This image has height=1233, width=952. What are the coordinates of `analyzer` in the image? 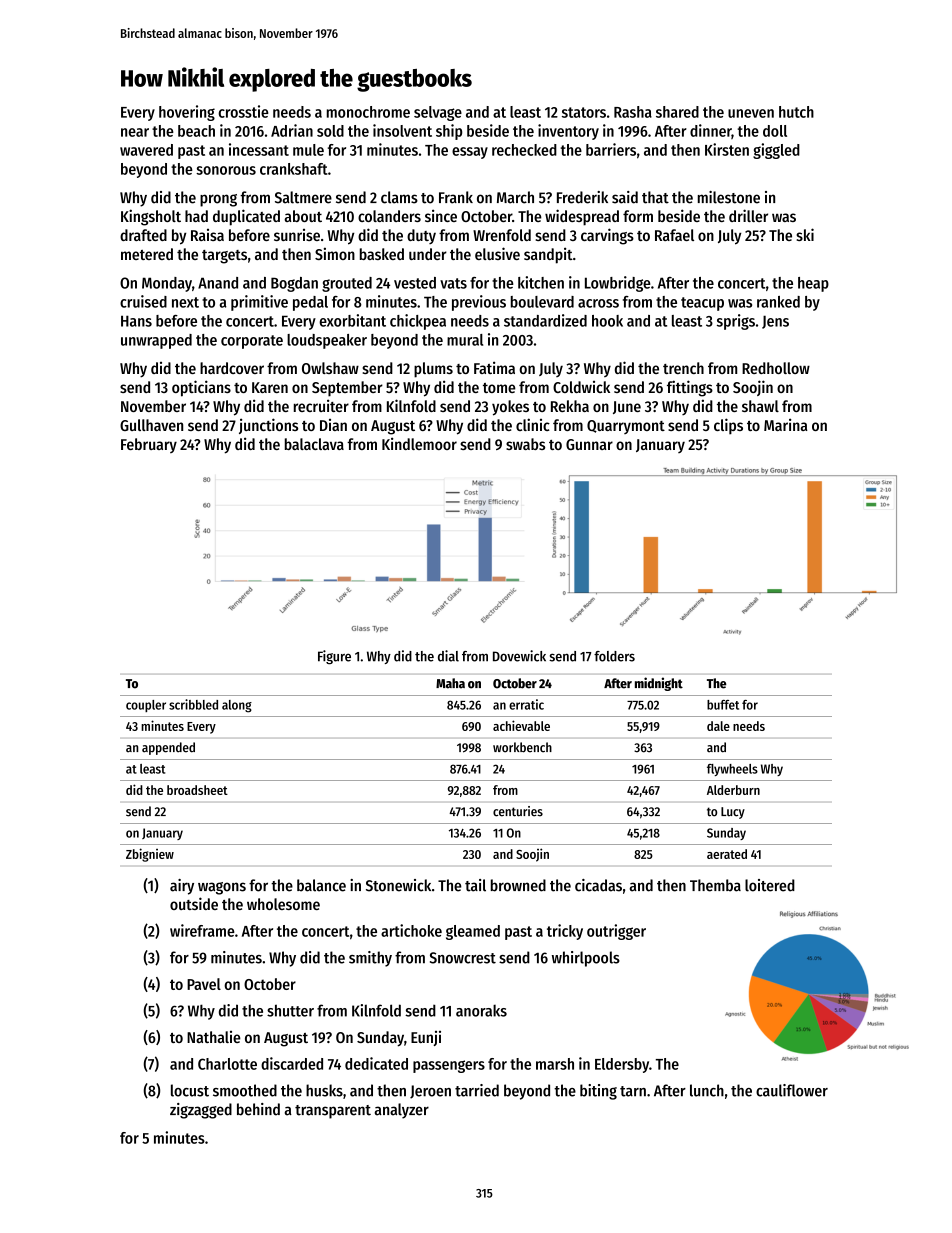 It's located at (402, 1111).
